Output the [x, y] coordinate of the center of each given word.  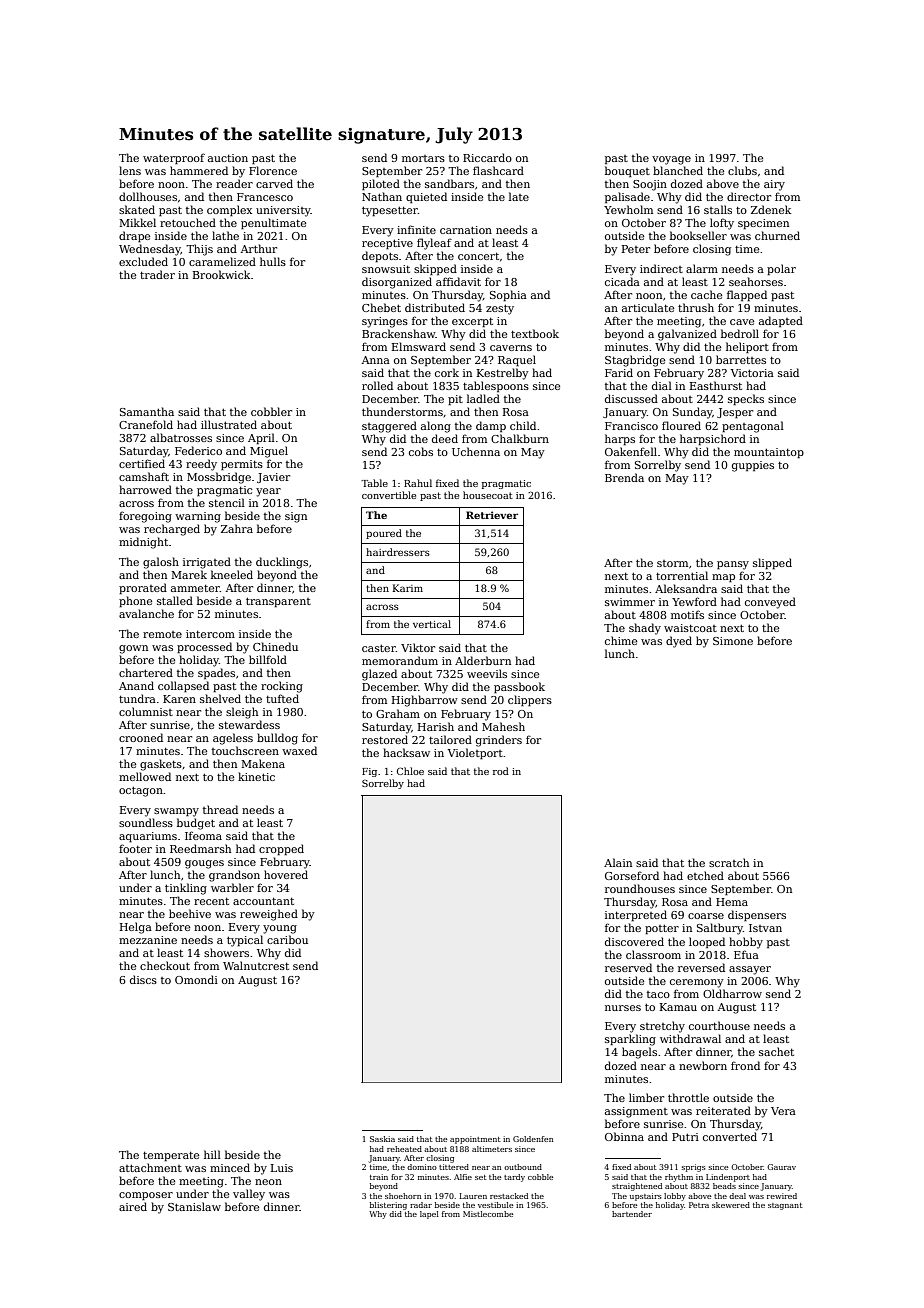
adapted [781, 321]
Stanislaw [194, 1206]
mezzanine [148, 940]
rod [501, 771]
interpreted [636, 915]
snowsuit [386, 269]
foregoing [145, 517]
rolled [377, 385]
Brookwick [221, 274]
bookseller [698, 235]
